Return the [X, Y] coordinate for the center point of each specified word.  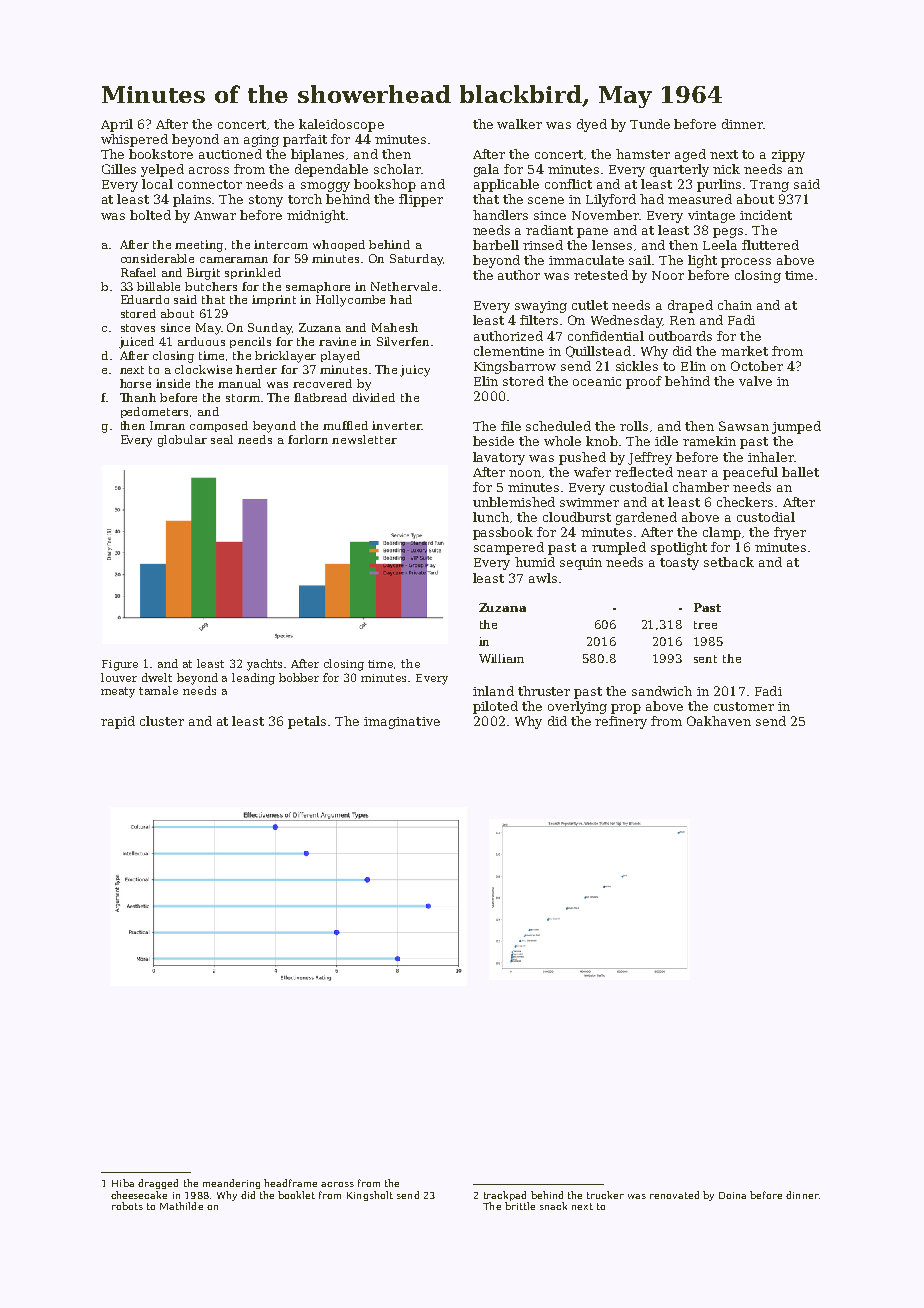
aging [261, 141]
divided [374, 397]
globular [182, 441]
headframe [290, 1183]
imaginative [402, 723]
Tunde [650, 124]
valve [755, 381]
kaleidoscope [341, 125]
